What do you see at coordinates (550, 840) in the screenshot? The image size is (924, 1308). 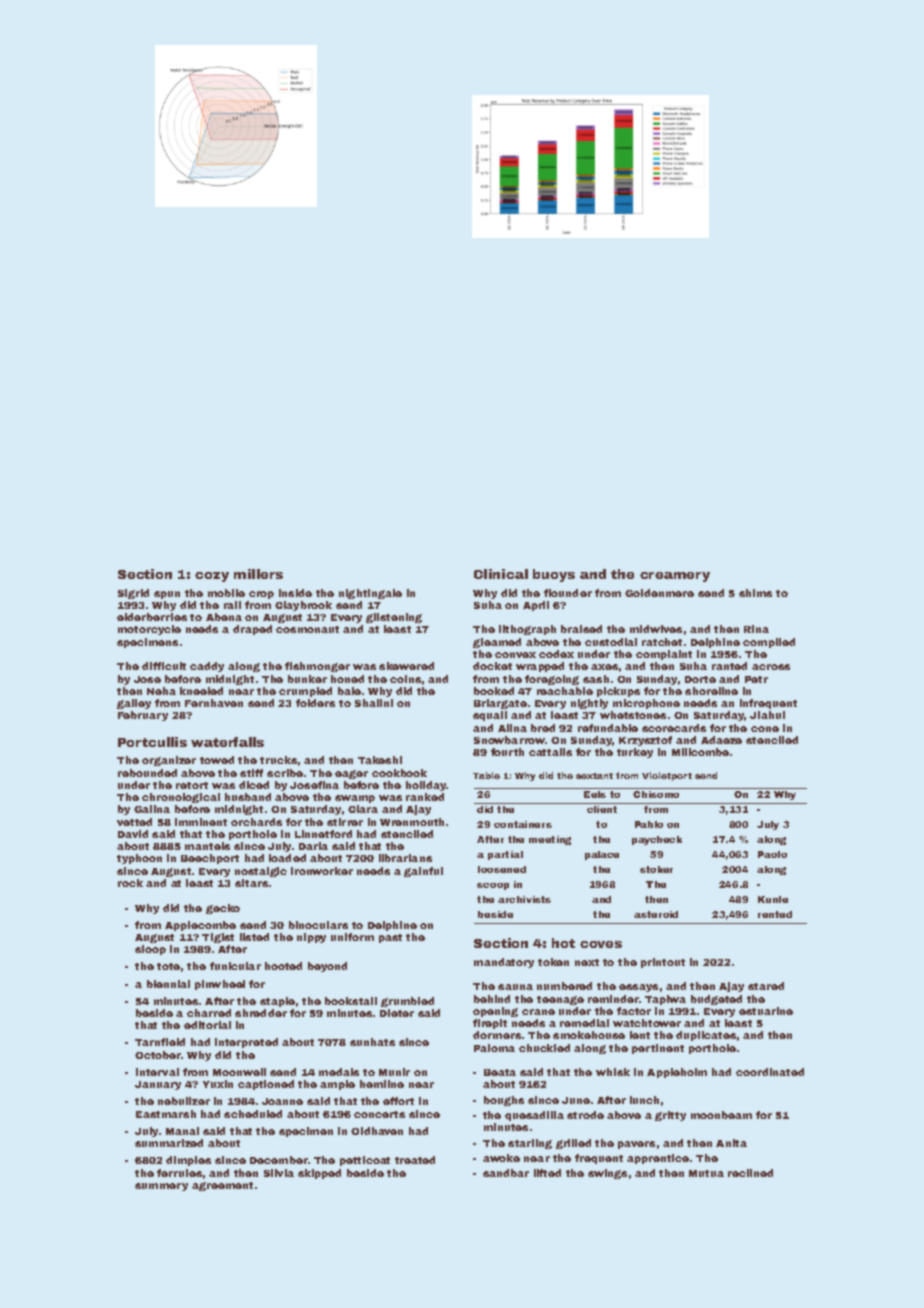 I see `meeting` at bounding box center [550, 840].
